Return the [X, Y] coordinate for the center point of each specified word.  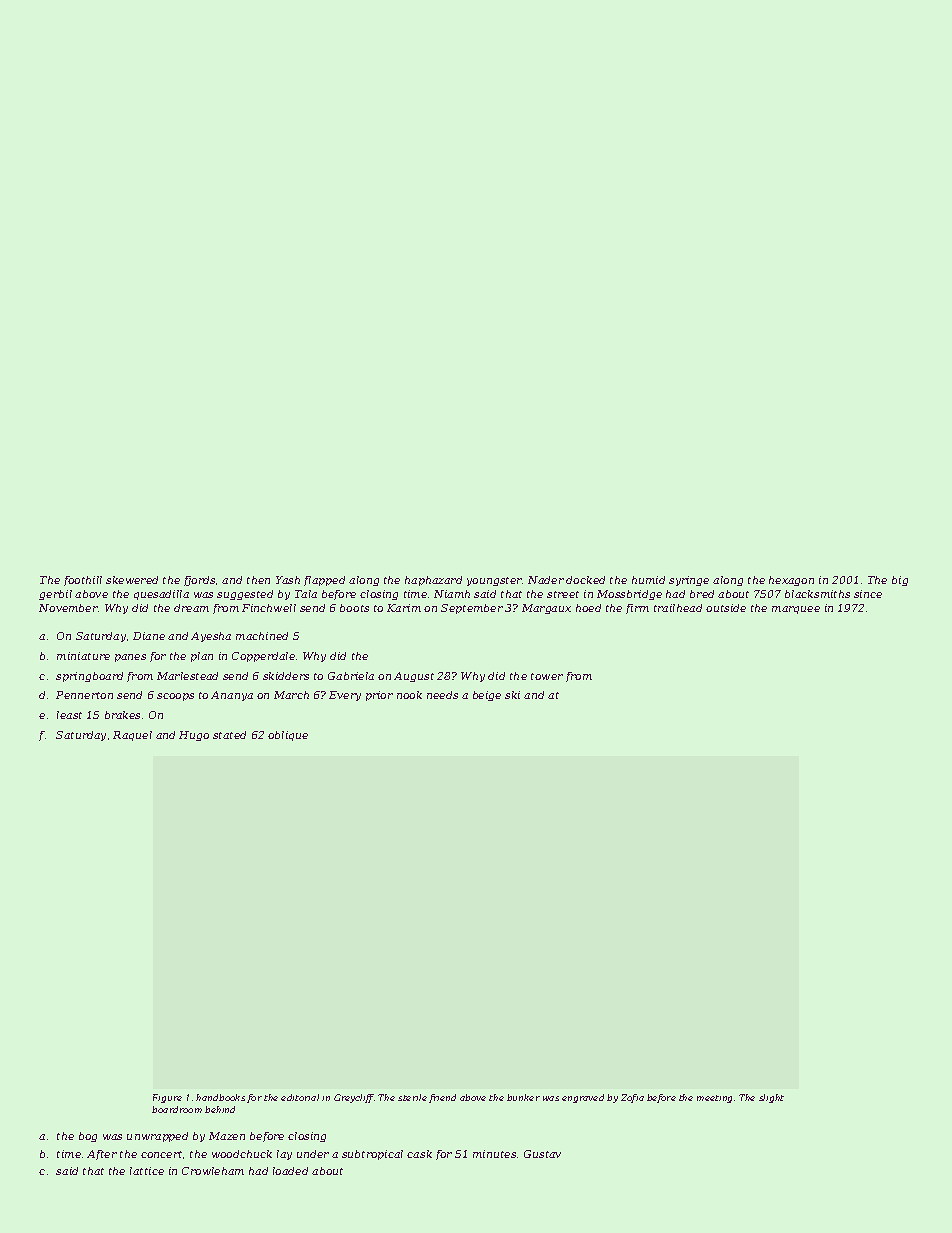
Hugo [194, 736]
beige [487, 696]
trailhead [678, 608]
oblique [288, 736]
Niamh [452, 594]
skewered [132, 580]
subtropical [372, 1155]
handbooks [220, 1097]
